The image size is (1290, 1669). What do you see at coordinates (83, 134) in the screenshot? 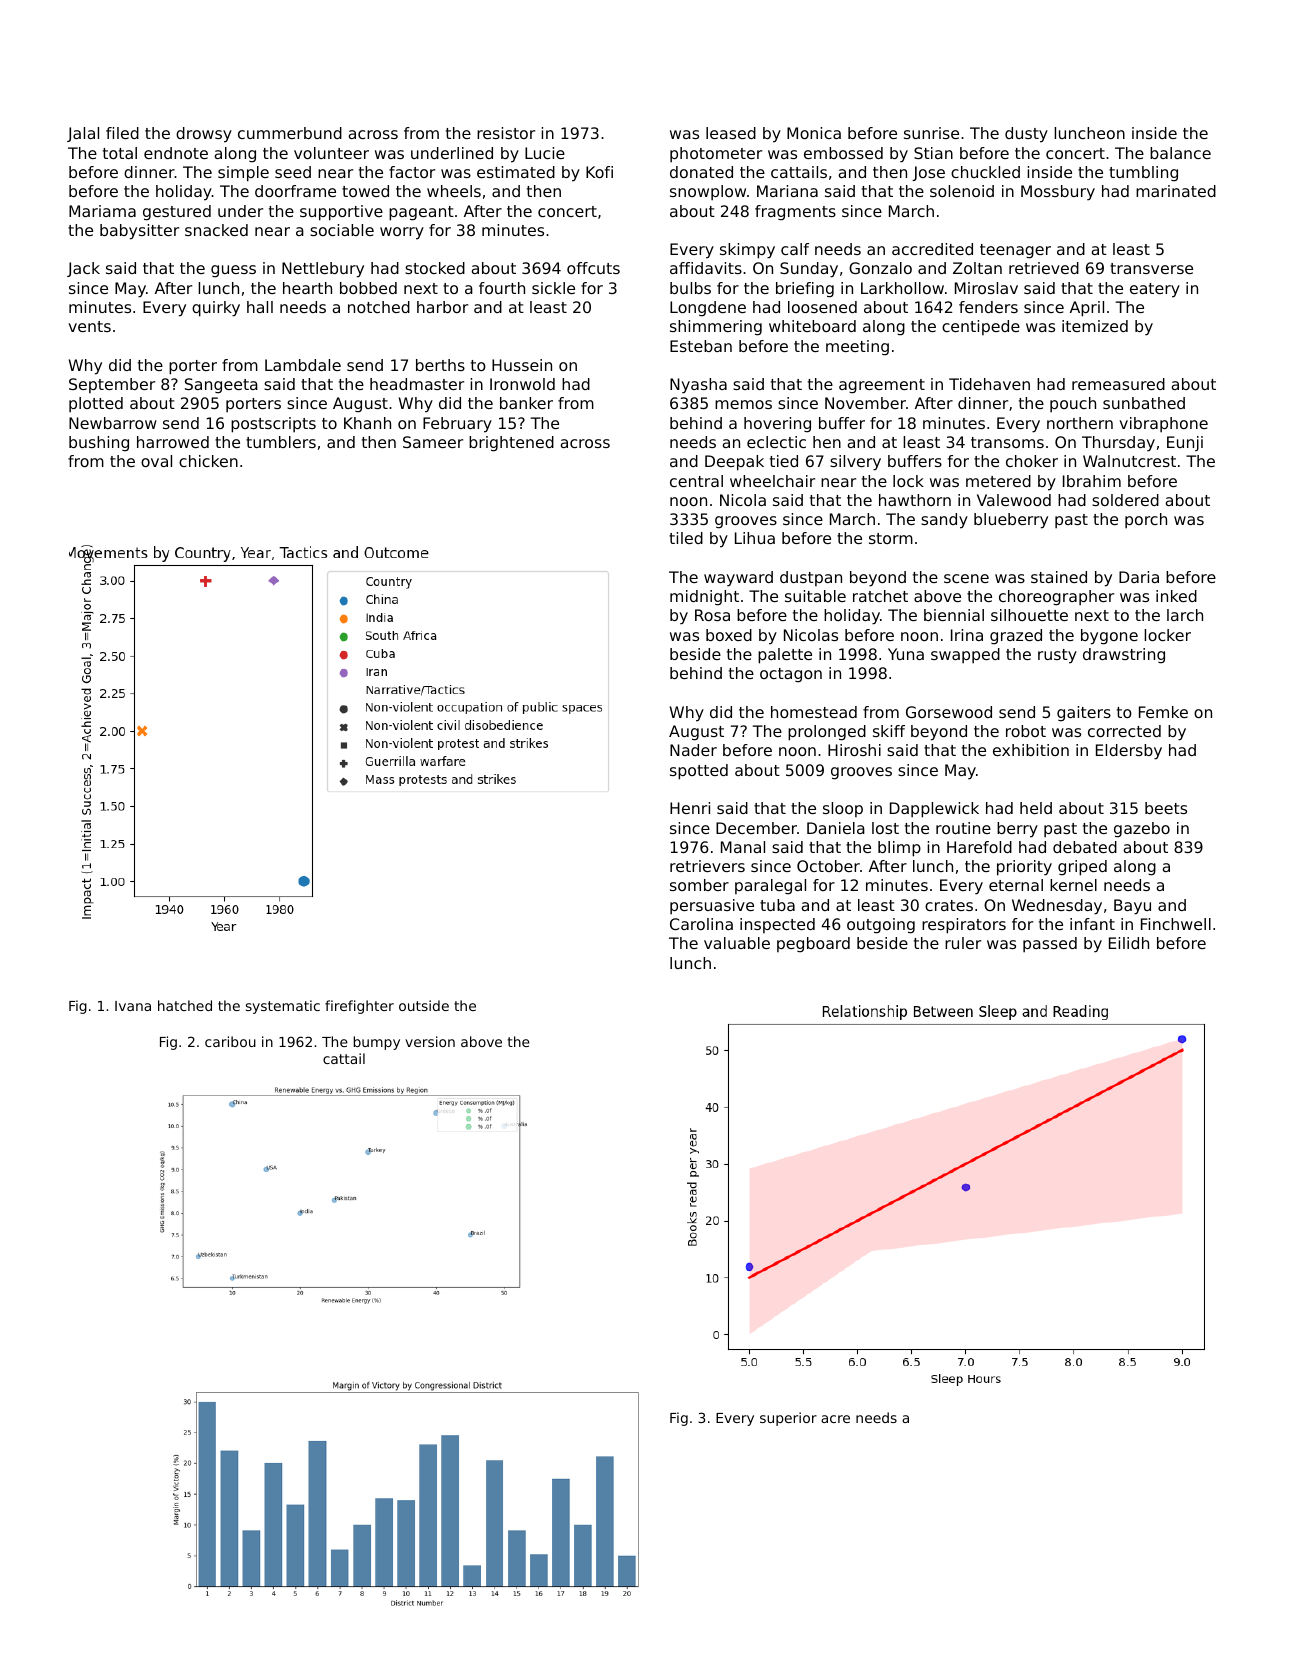
I see `Jalal` at bounding box center [83, 134].
